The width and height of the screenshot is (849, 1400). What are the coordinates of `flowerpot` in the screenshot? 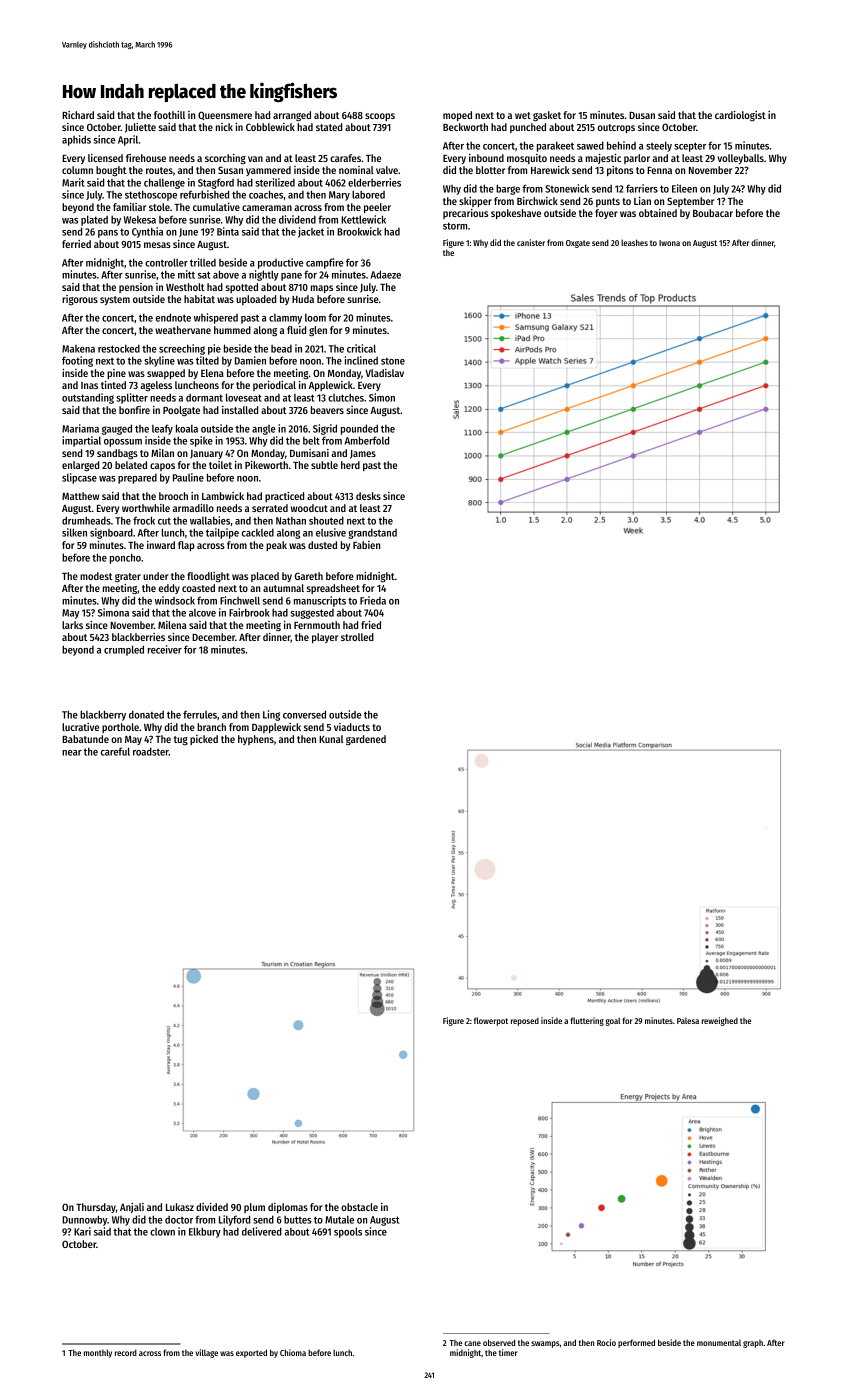 It's located at (491, 1021).
